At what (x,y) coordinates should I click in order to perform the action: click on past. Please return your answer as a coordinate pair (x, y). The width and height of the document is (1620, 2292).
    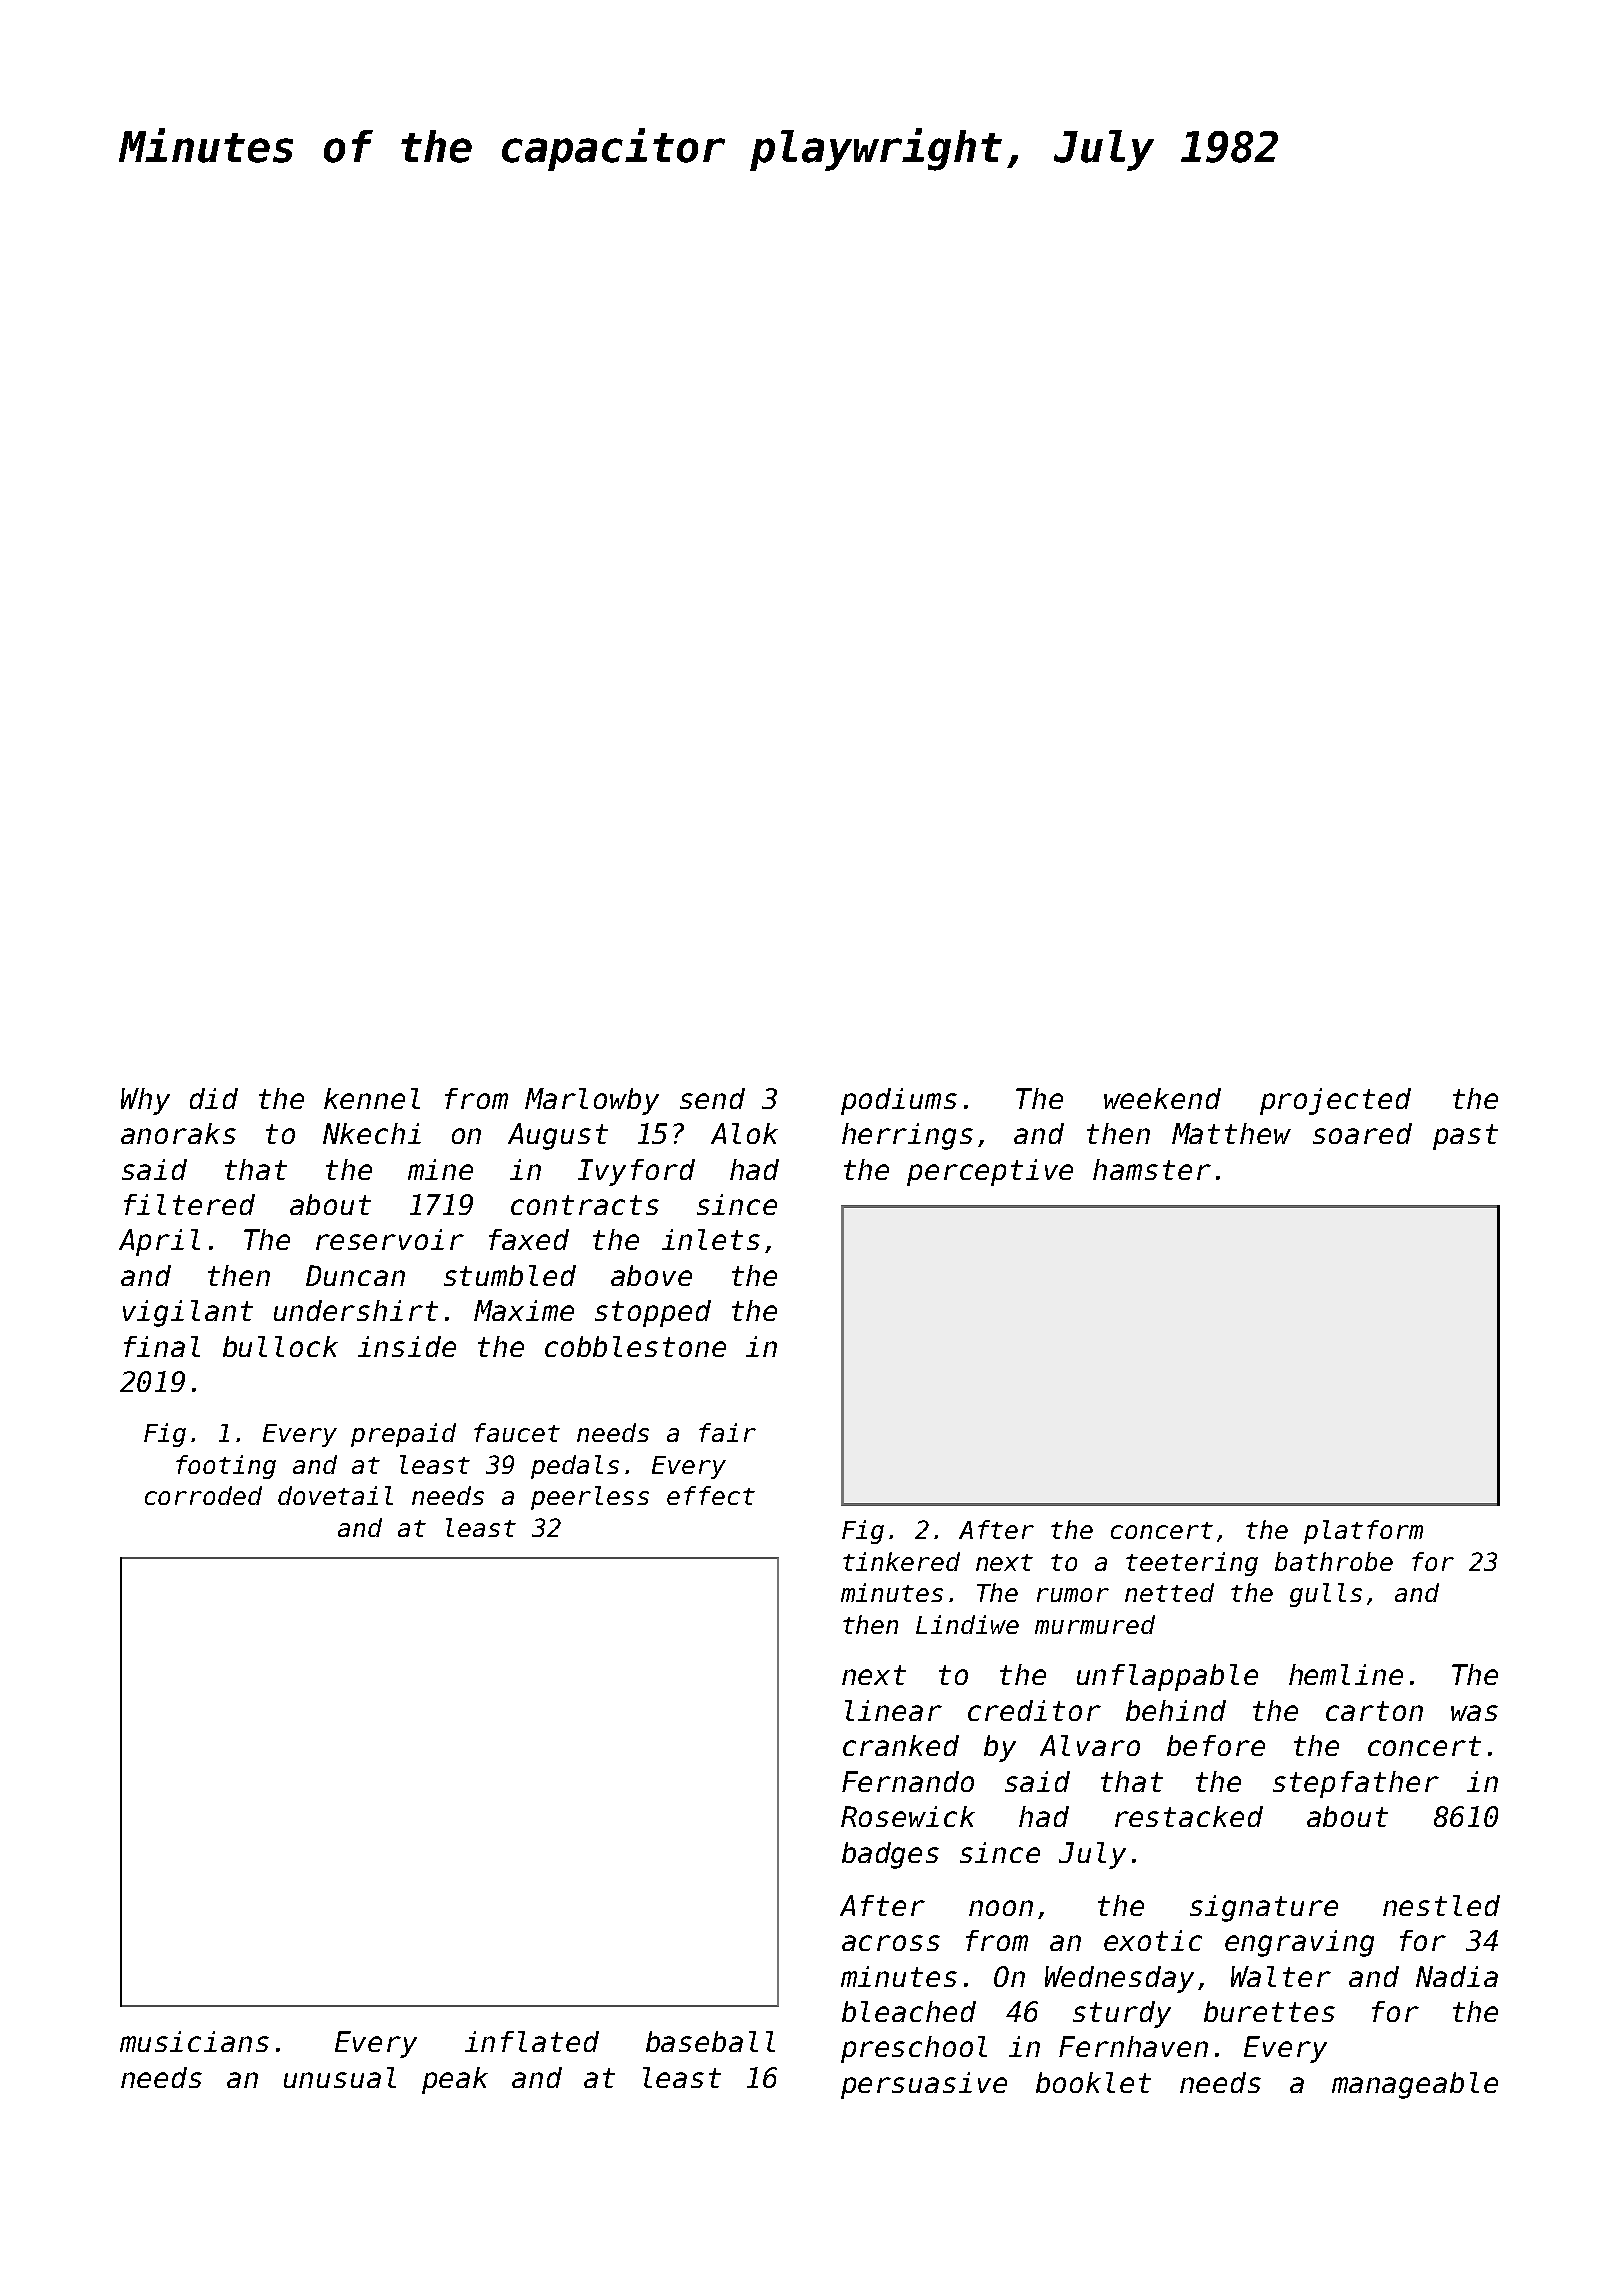
    Looking at the image, I should click on (1465, 1137).
